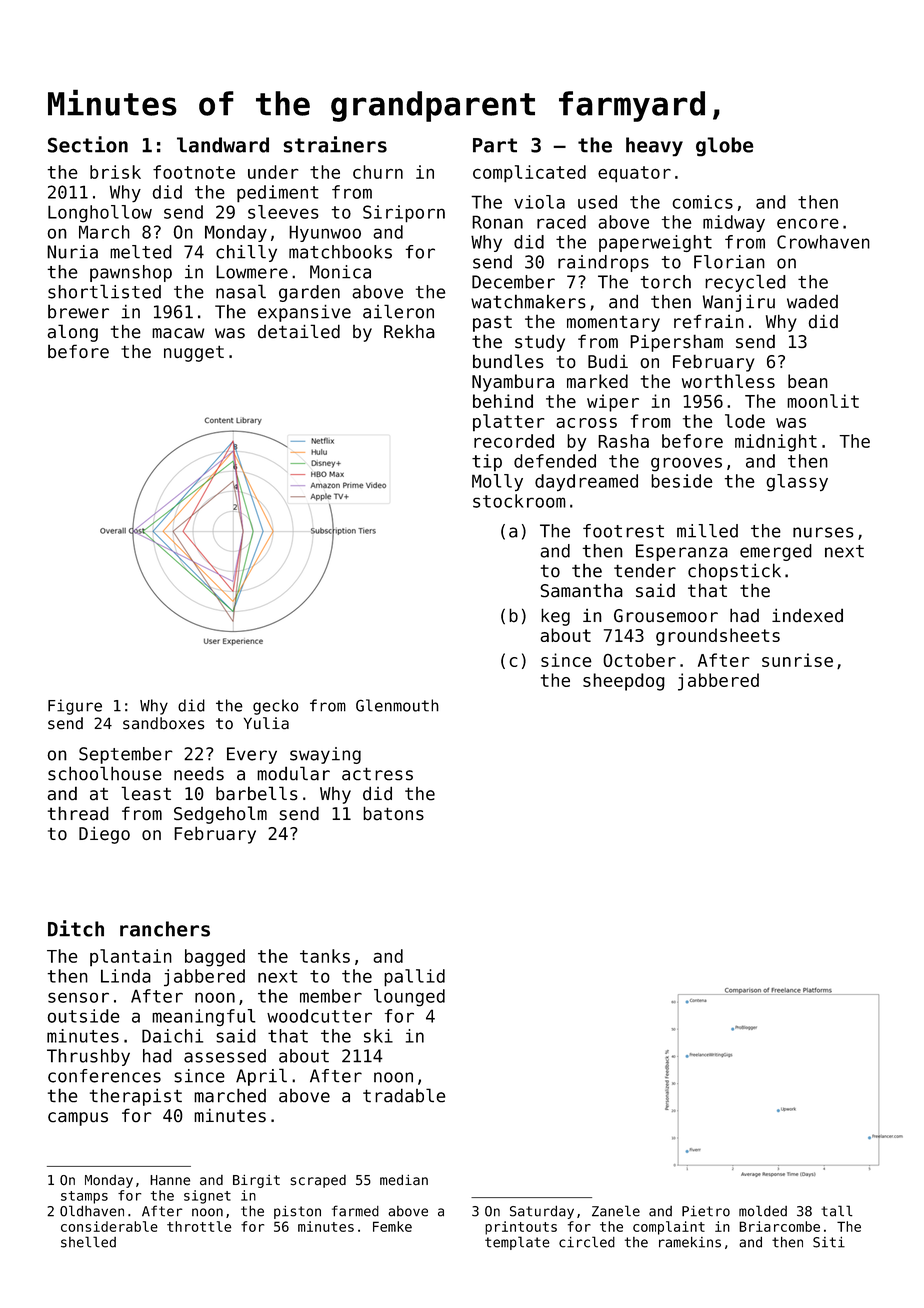 The height and width of the screenshot is (1308, 924). I want to click on footrest, so click(623, 531).
